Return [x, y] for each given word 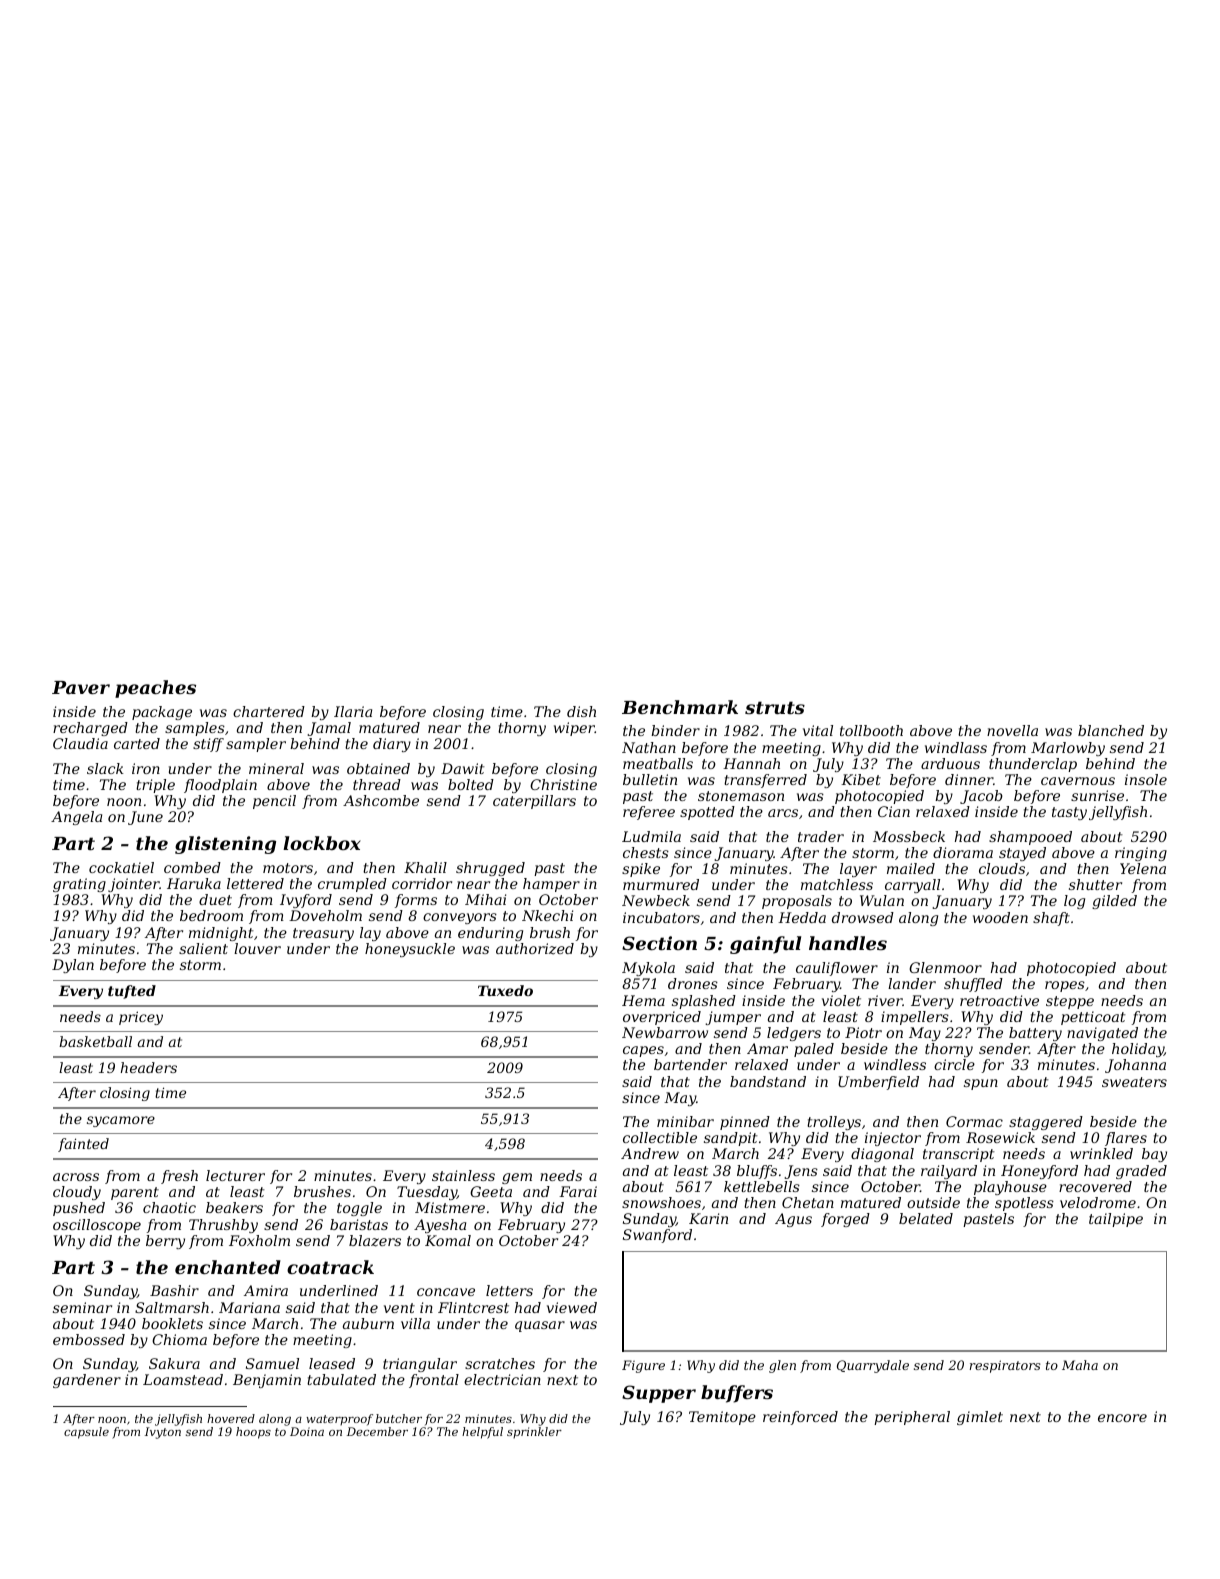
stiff [208, 745]
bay [1154, 1155]
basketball [95, 1041]
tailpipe [1116, 1220]
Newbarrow [665, 1032]
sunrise [1097, 795]
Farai [578, 1191]
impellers [915, 1018]
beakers [234, 1207]
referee [649, 813]
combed [192, 867]
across [76, 1177]
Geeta [491, 1191]
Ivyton [163, 1433]
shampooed [1030, 838]
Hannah [751, 763]
